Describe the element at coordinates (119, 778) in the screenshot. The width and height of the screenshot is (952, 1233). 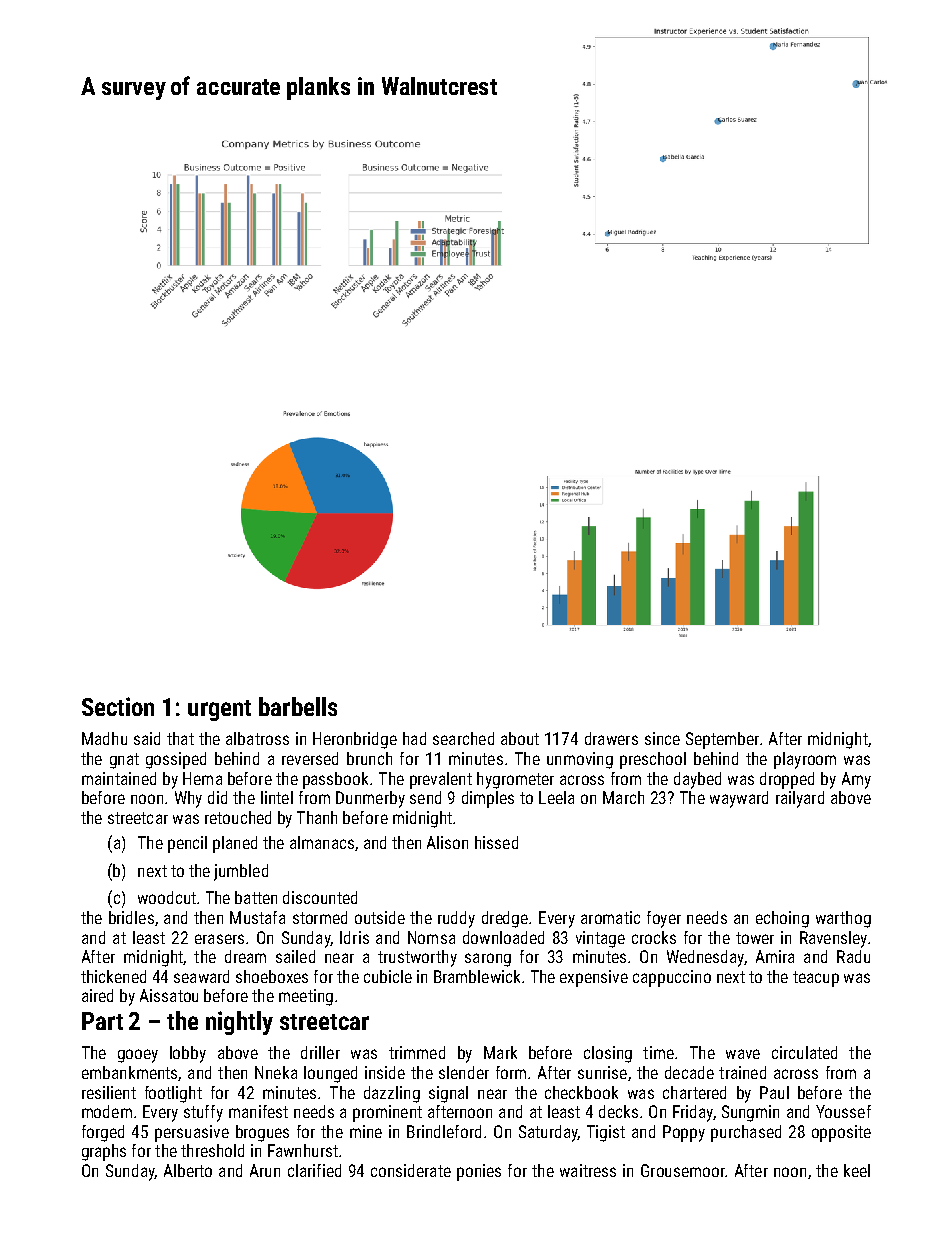
I see `maintained` at that location.
